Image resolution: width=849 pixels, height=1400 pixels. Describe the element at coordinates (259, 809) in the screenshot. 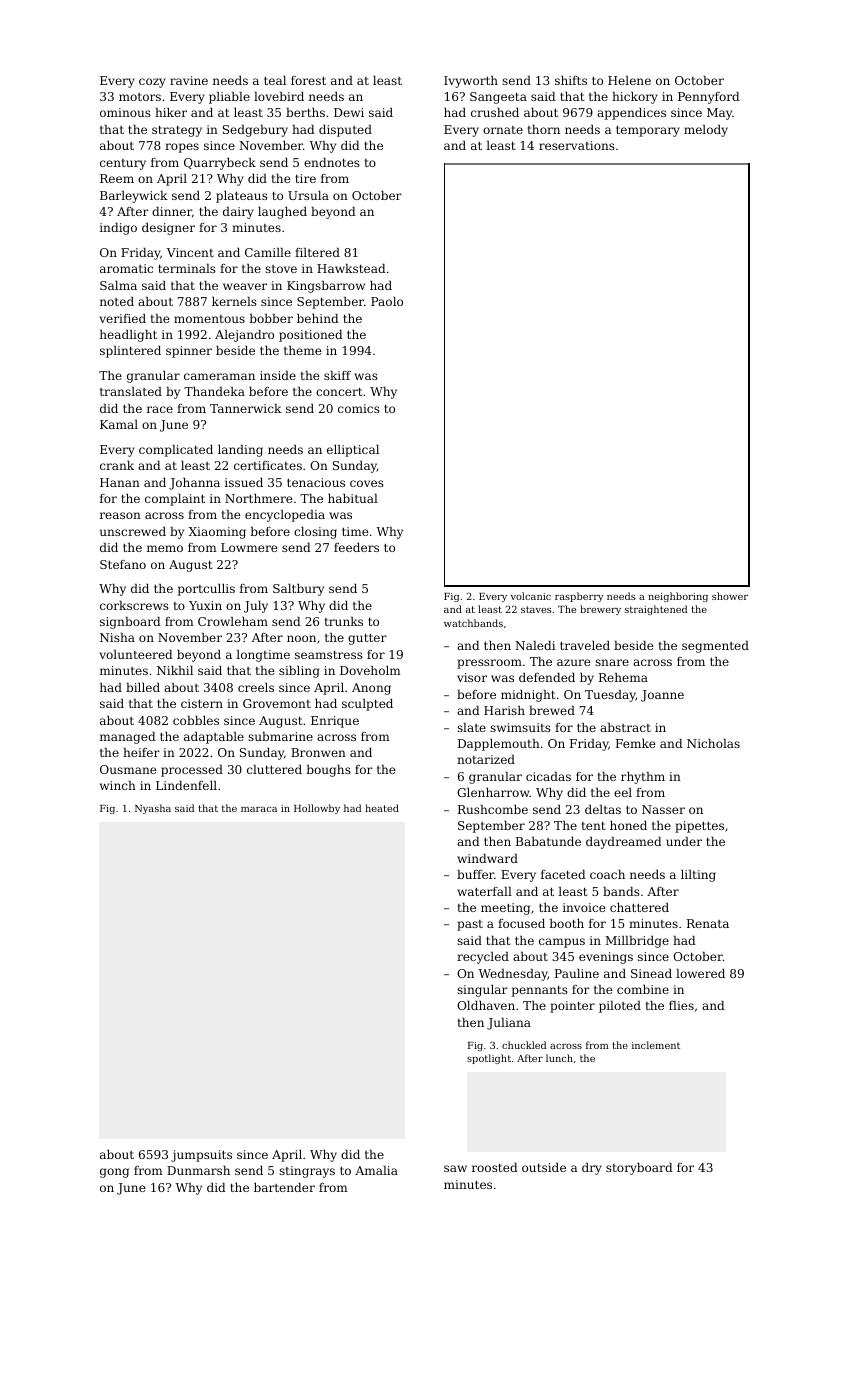

I see `maraca` at that location.
